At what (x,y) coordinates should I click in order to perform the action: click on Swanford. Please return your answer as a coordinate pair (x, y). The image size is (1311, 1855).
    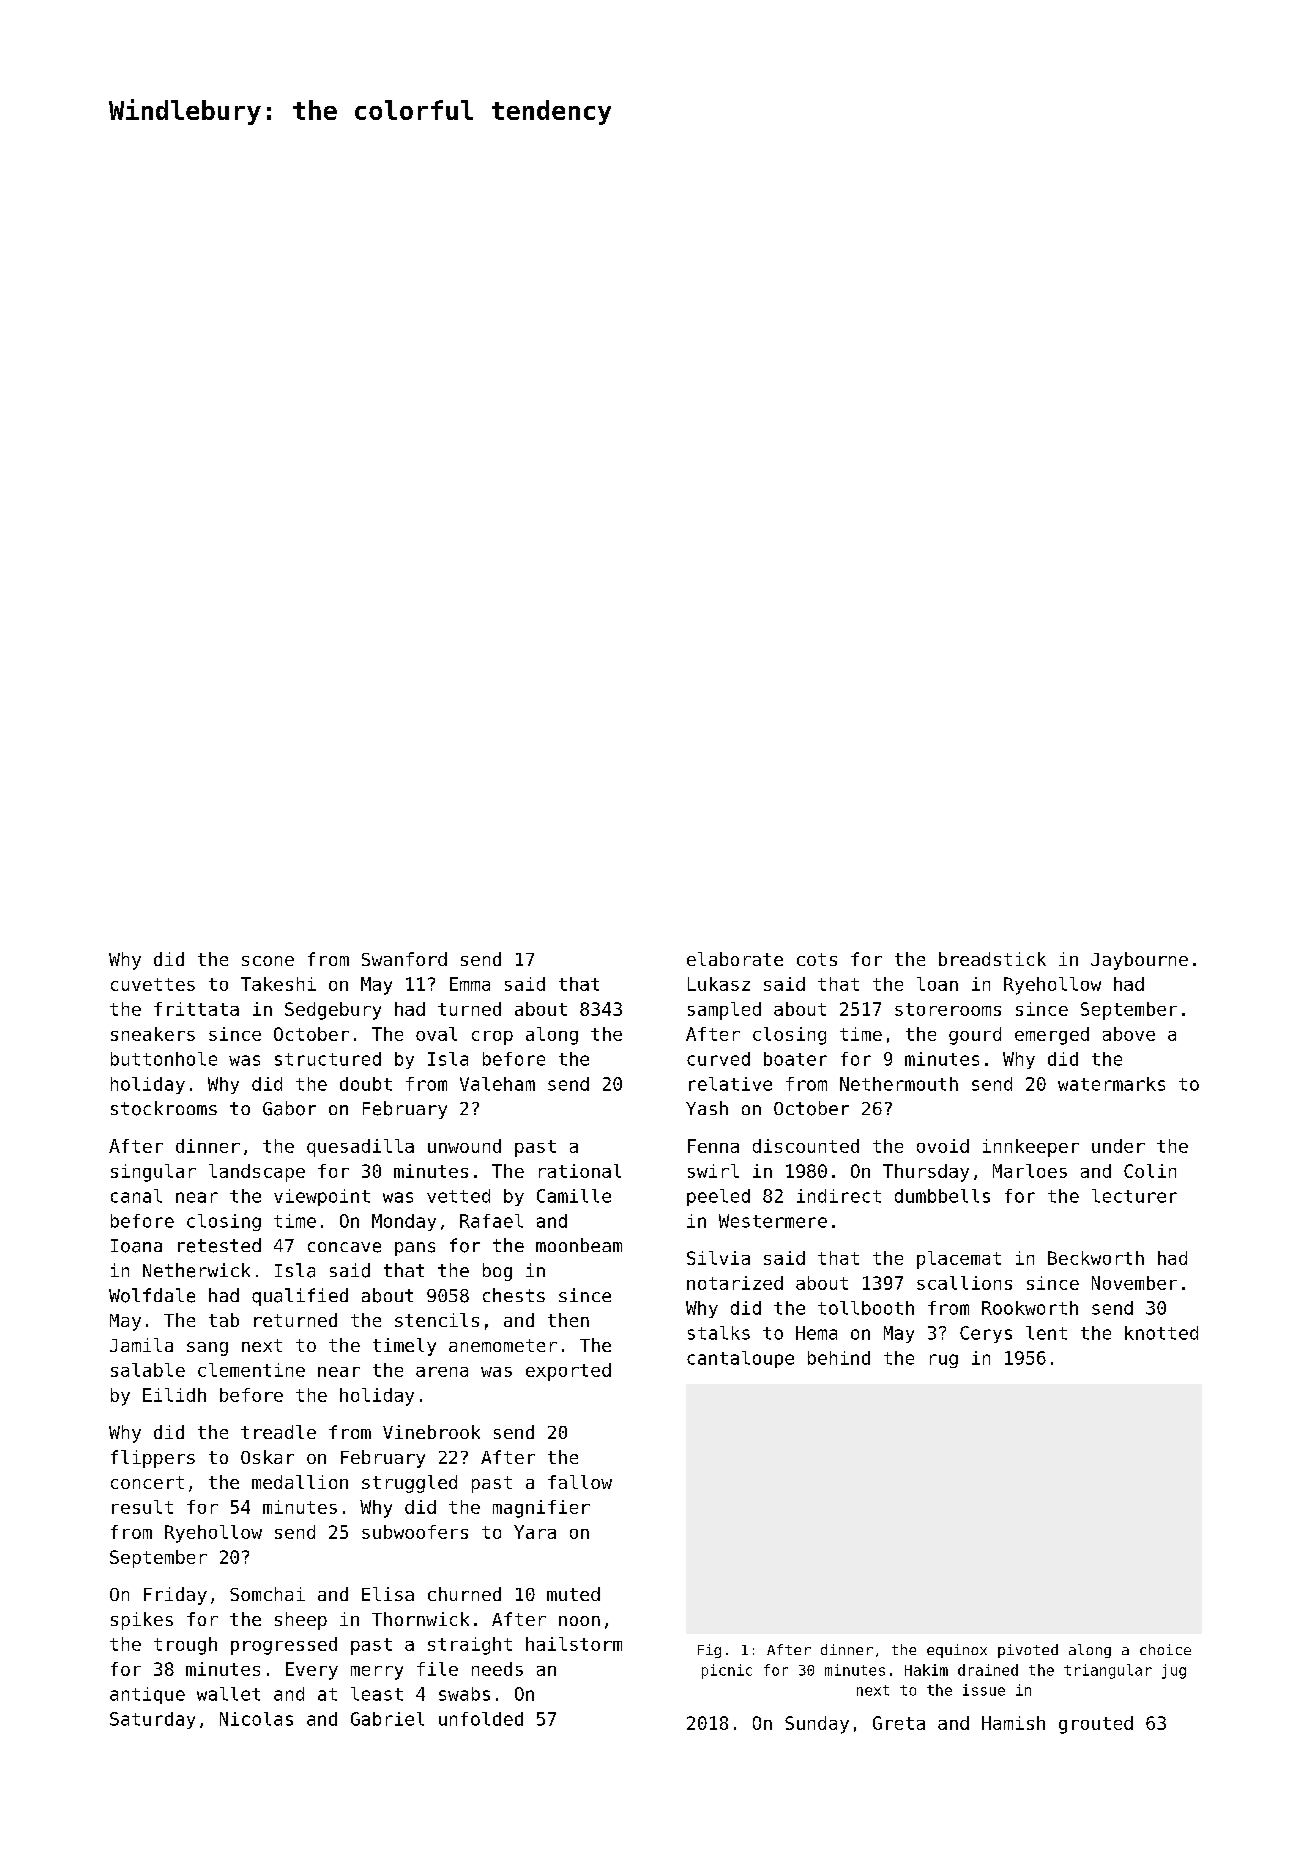
    Looking at the image, I should click on (404, 959).
